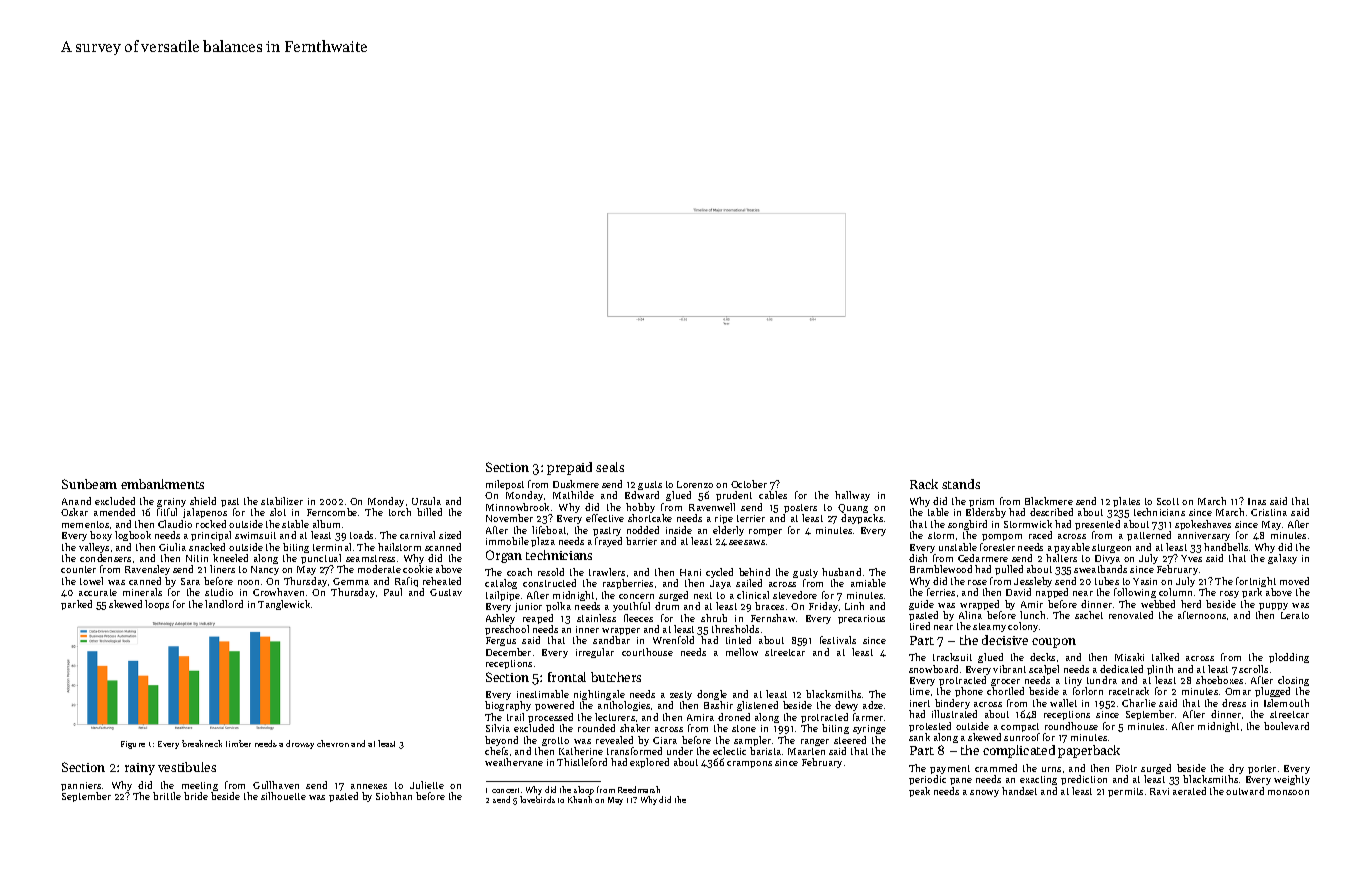  Describe the element at coordinates (400, 512) in the screenshot. I see `torch` at that location.
